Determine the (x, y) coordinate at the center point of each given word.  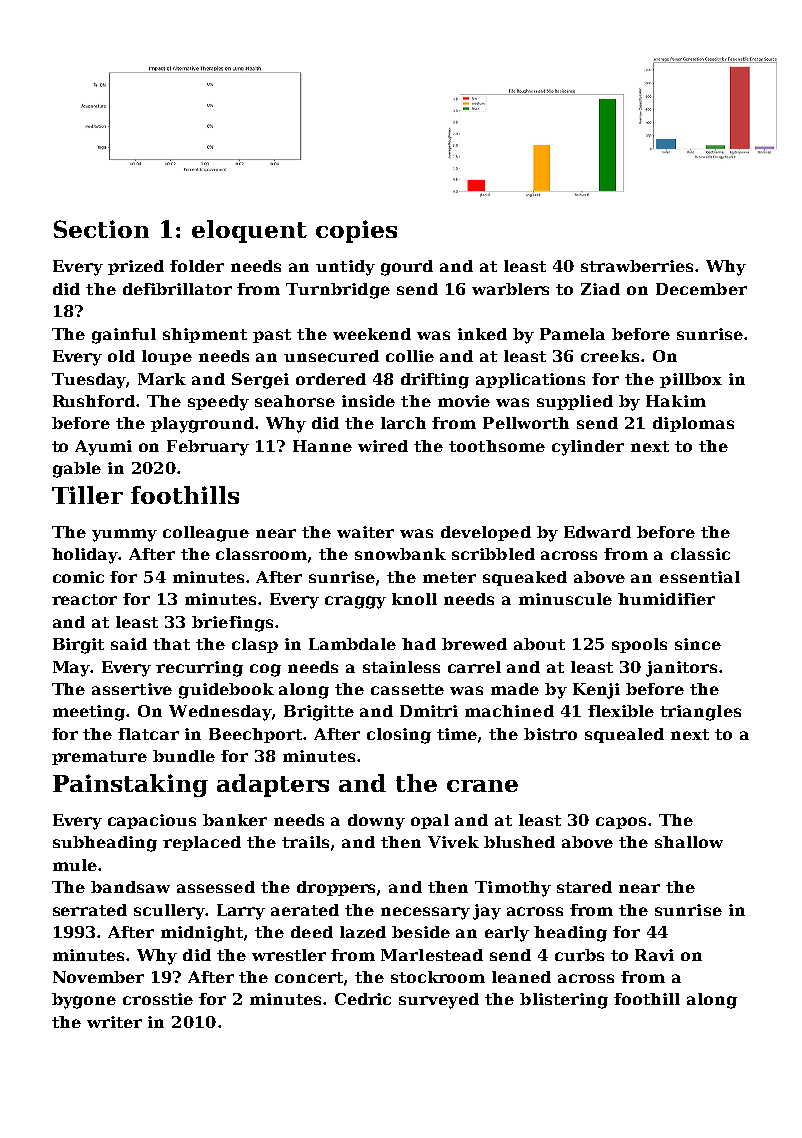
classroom (261, 554)
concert (309, 977)
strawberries (637, 266)
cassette (407, 689)
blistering (564, 1001)
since (698, 644)
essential (700, 577)
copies (356, 231)
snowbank (400, 554)
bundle (184, 756)
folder (197, 266)
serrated (90, 910)
